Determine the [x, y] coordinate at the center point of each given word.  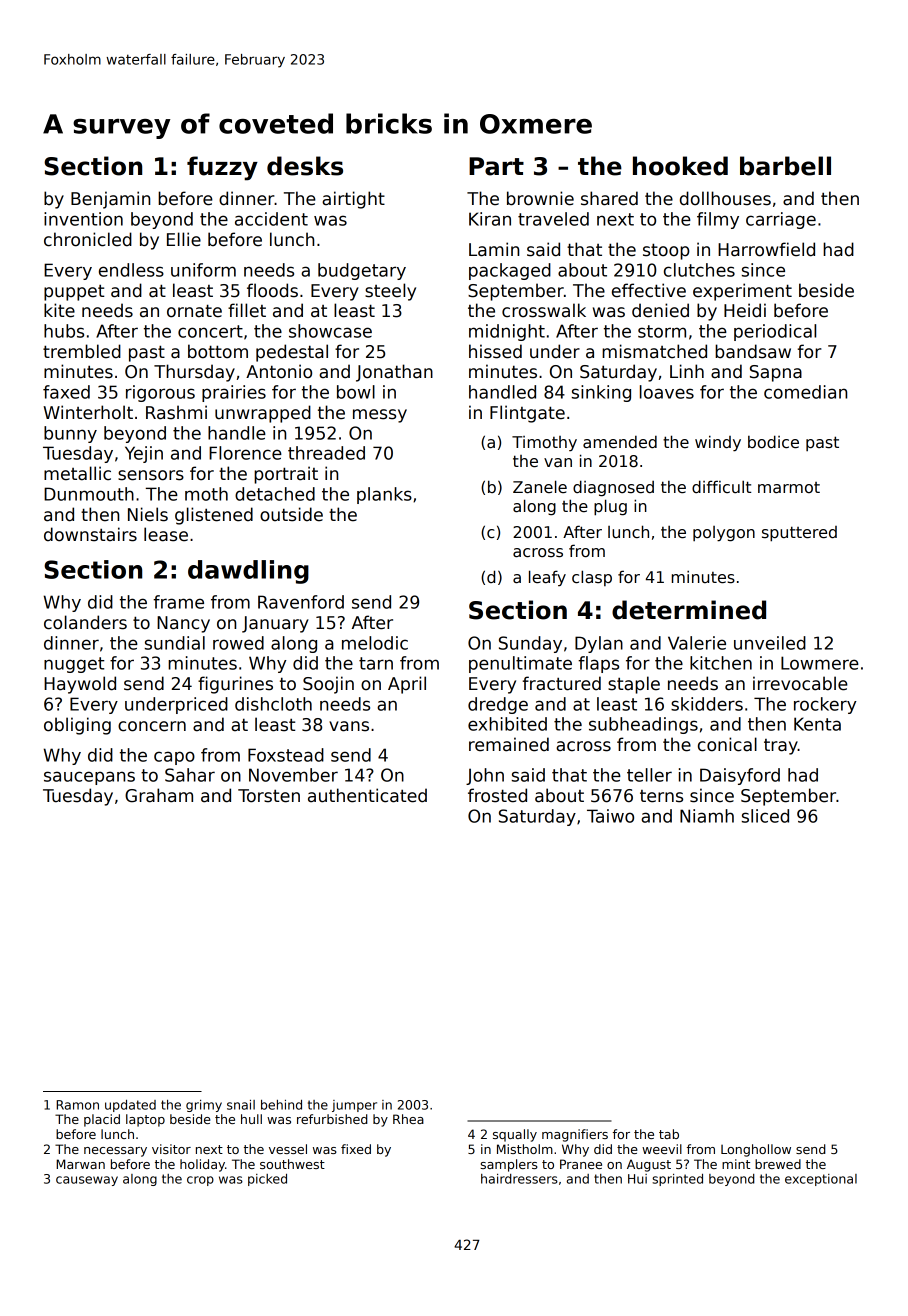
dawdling [248, 572]
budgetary [362, 271]
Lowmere [820, 663]
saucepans [89, 778]
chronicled [88, 239]
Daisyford [740, 776]
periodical [775, 332]
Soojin [328, 685]
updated [130, 1106]
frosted [497, 795]
